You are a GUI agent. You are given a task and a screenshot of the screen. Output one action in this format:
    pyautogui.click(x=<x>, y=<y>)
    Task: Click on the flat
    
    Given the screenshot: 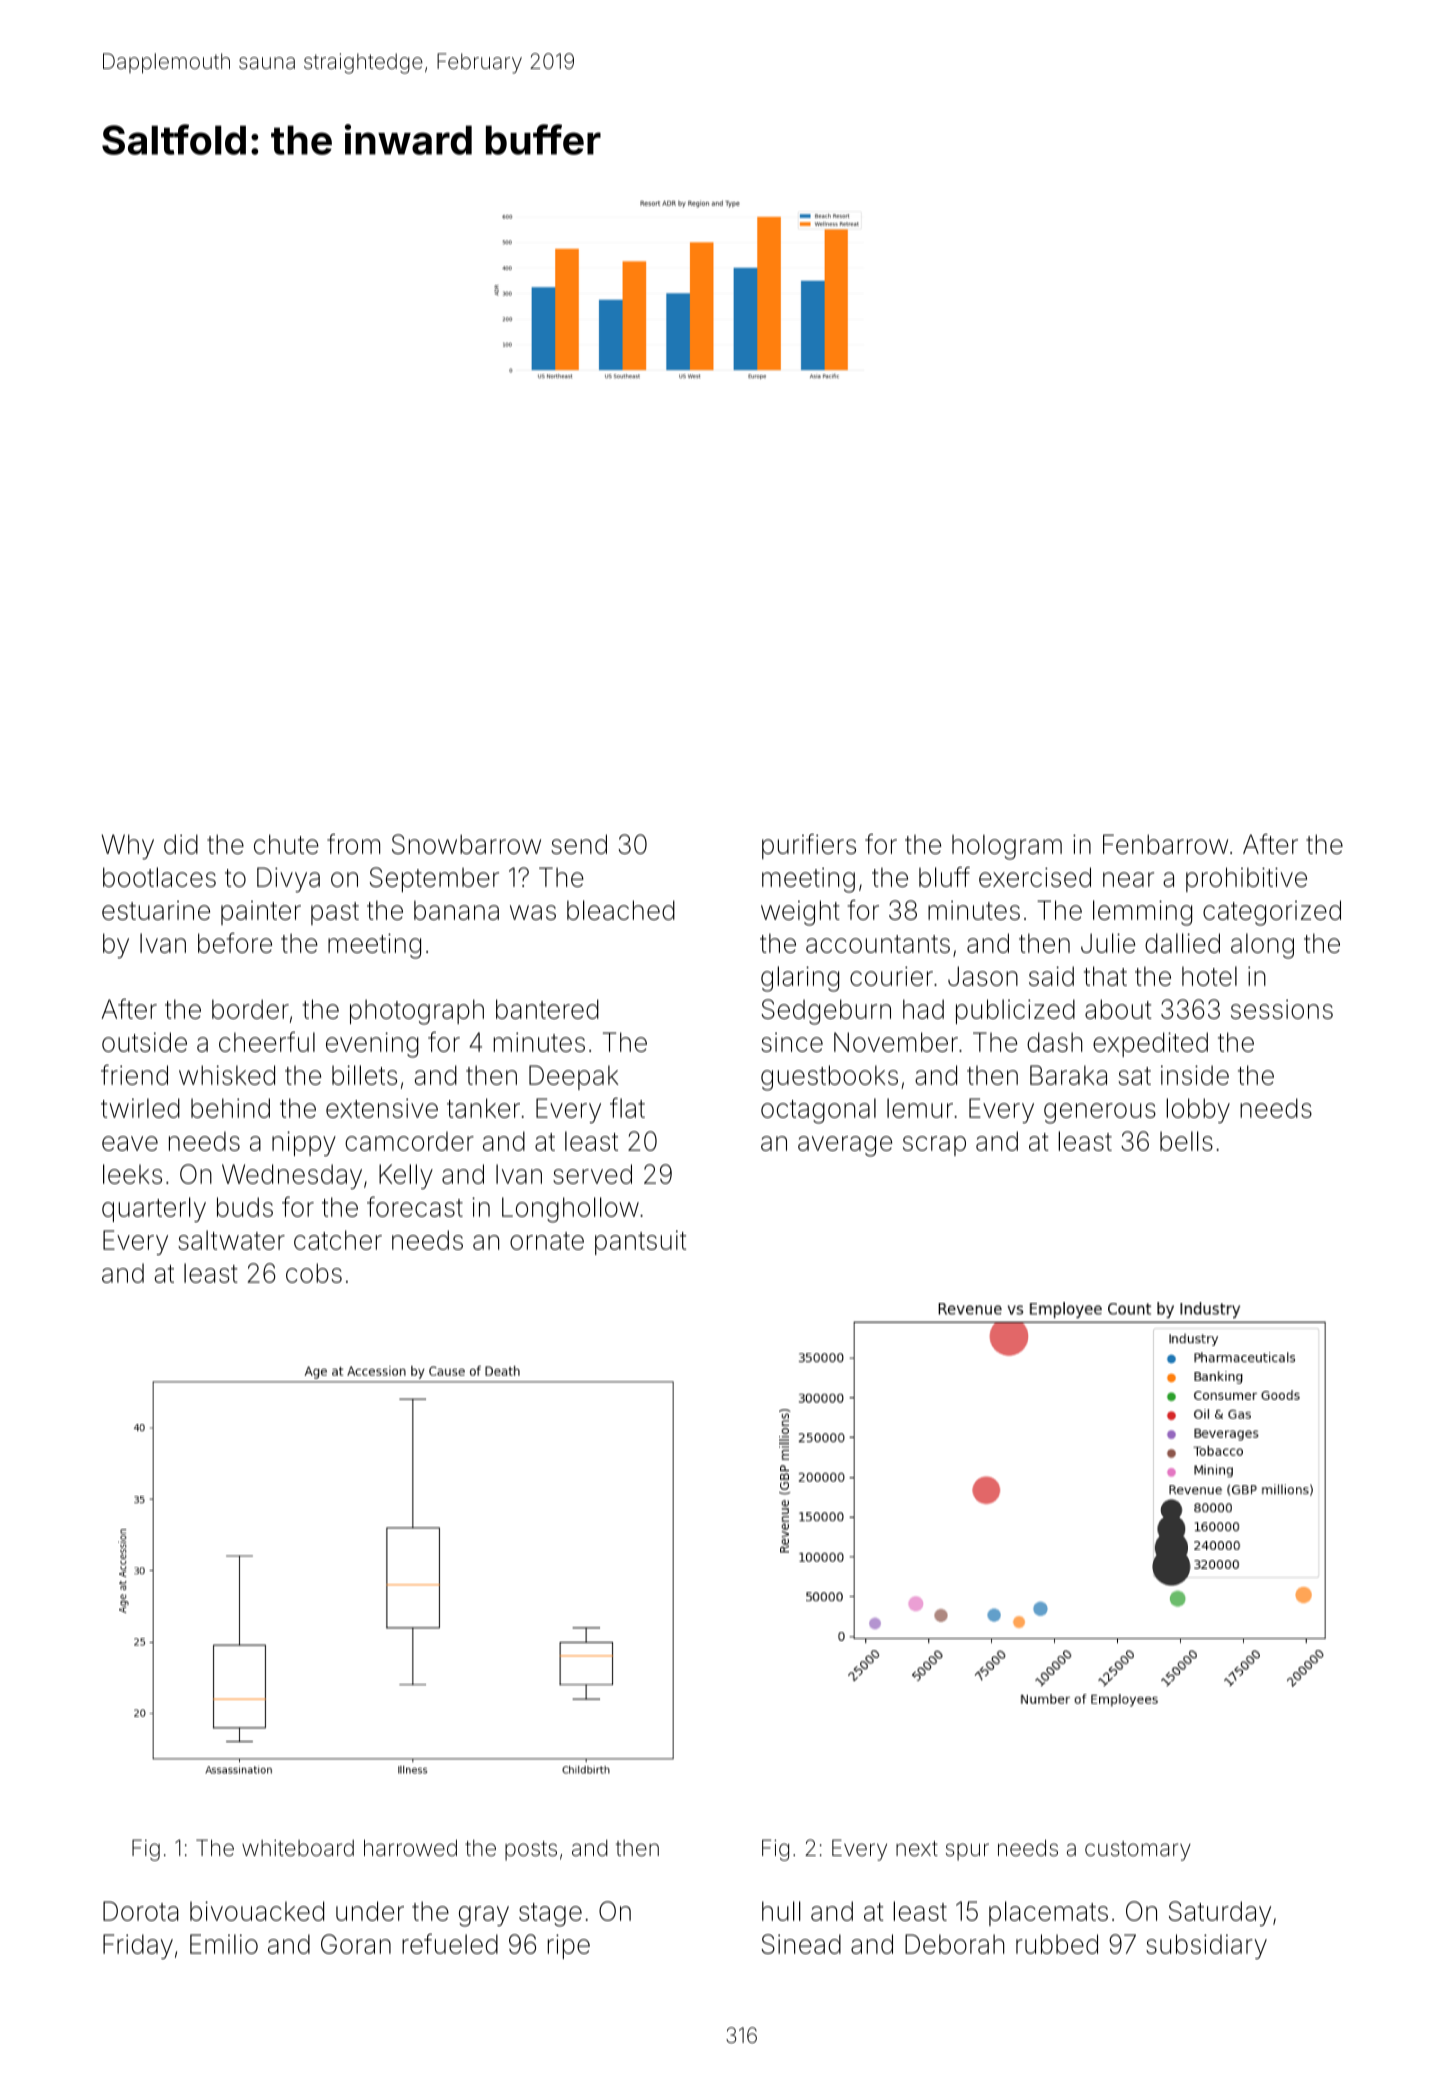 What is the action you would take?
    pyautogui.click(x=627, y=1107)
